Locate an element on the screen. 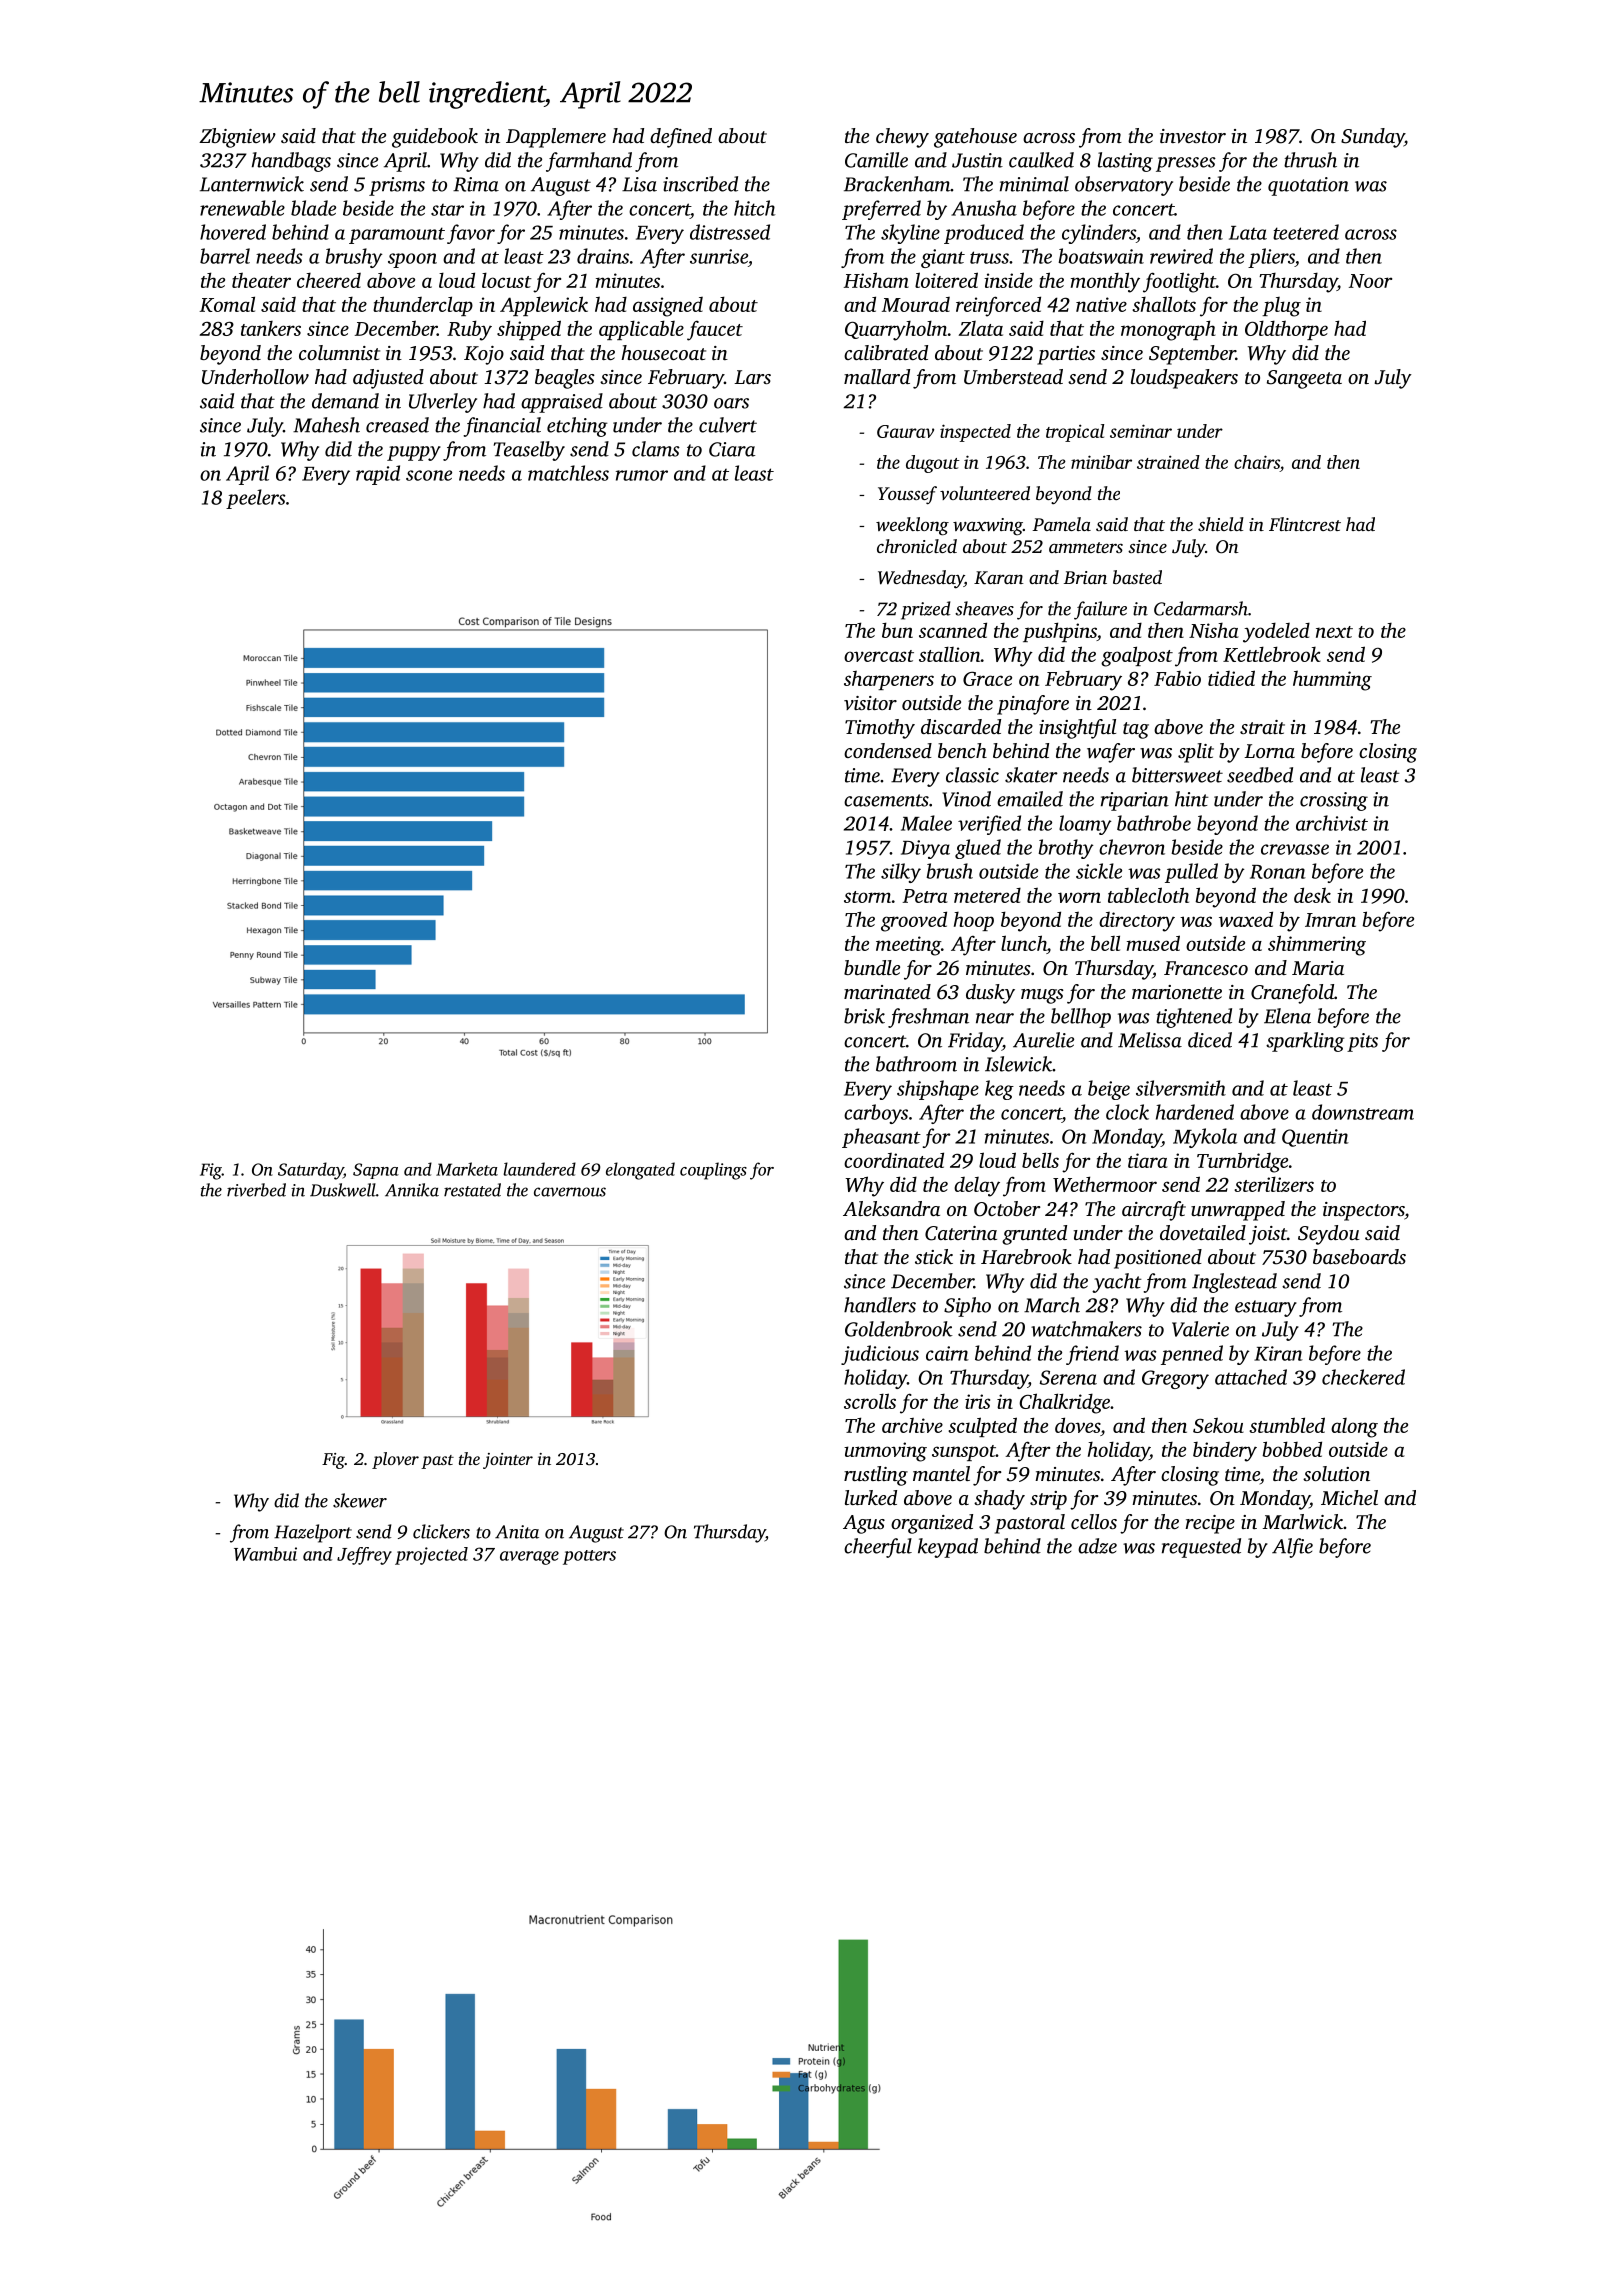  plover is located at coordinates (395, 1460).
